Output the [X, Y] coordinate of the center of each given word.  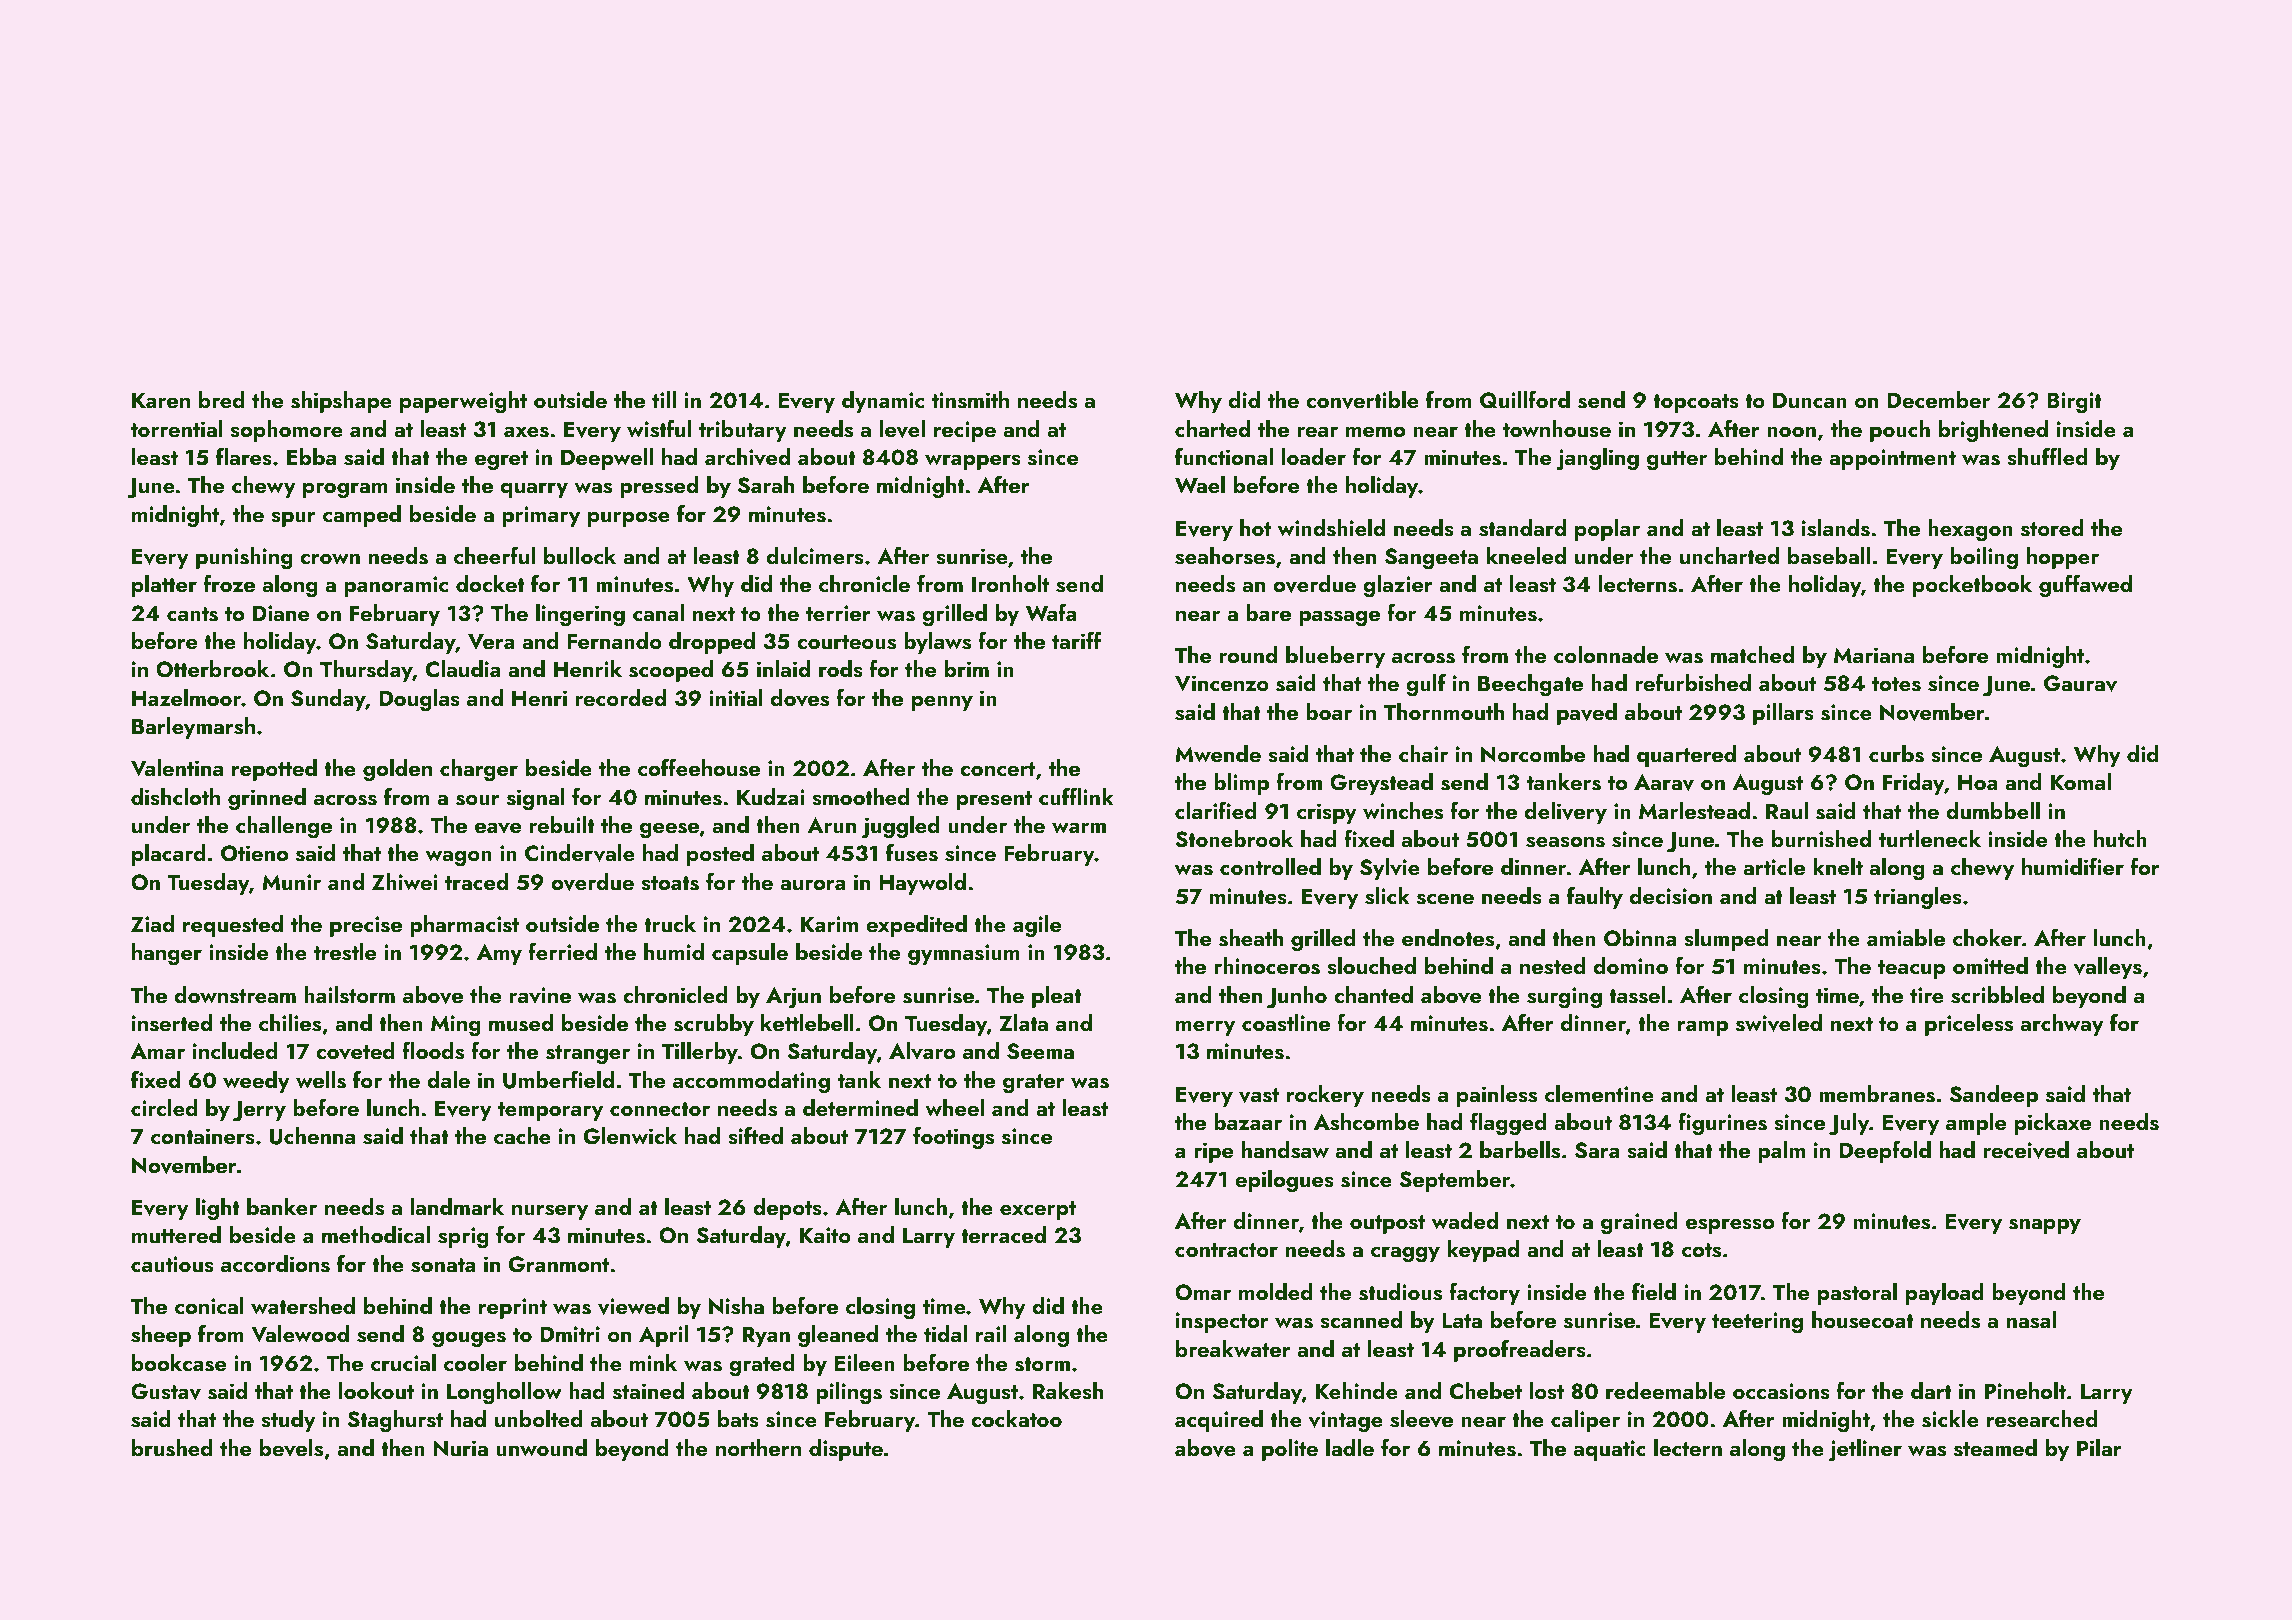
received [2026, 1150]
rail [991, 1333]
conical [209, 1305]
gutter [1677, 460]
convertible [1362, 400]
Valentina [177, 768]
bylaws [937, 643]
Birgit [2074, 402]
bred [222, 399]
